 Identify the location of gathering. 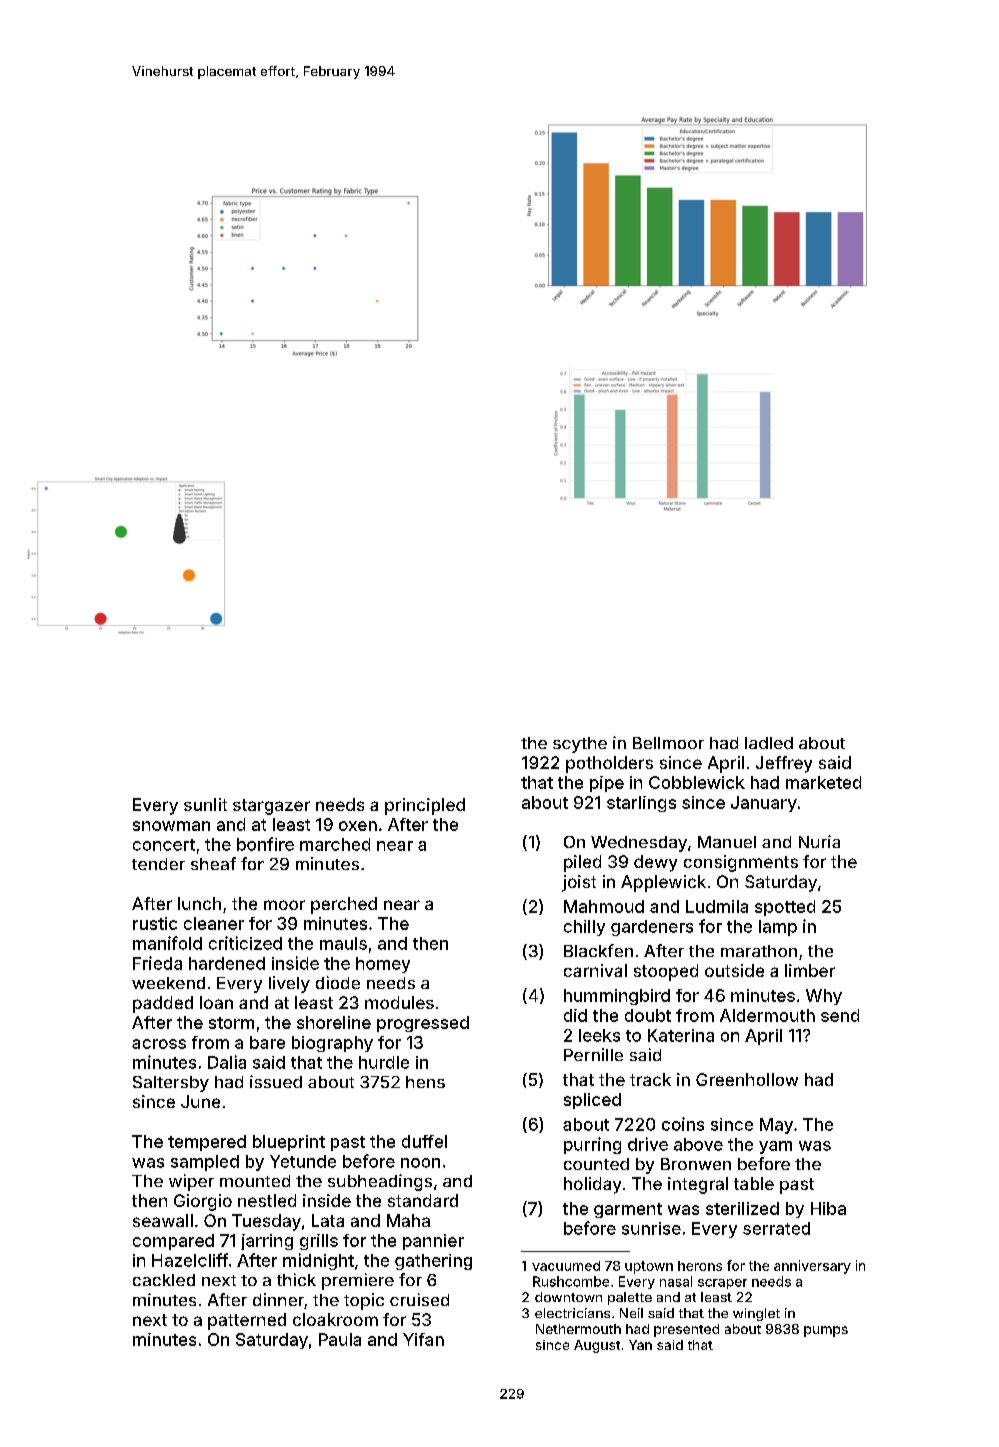
(433, 1262).
